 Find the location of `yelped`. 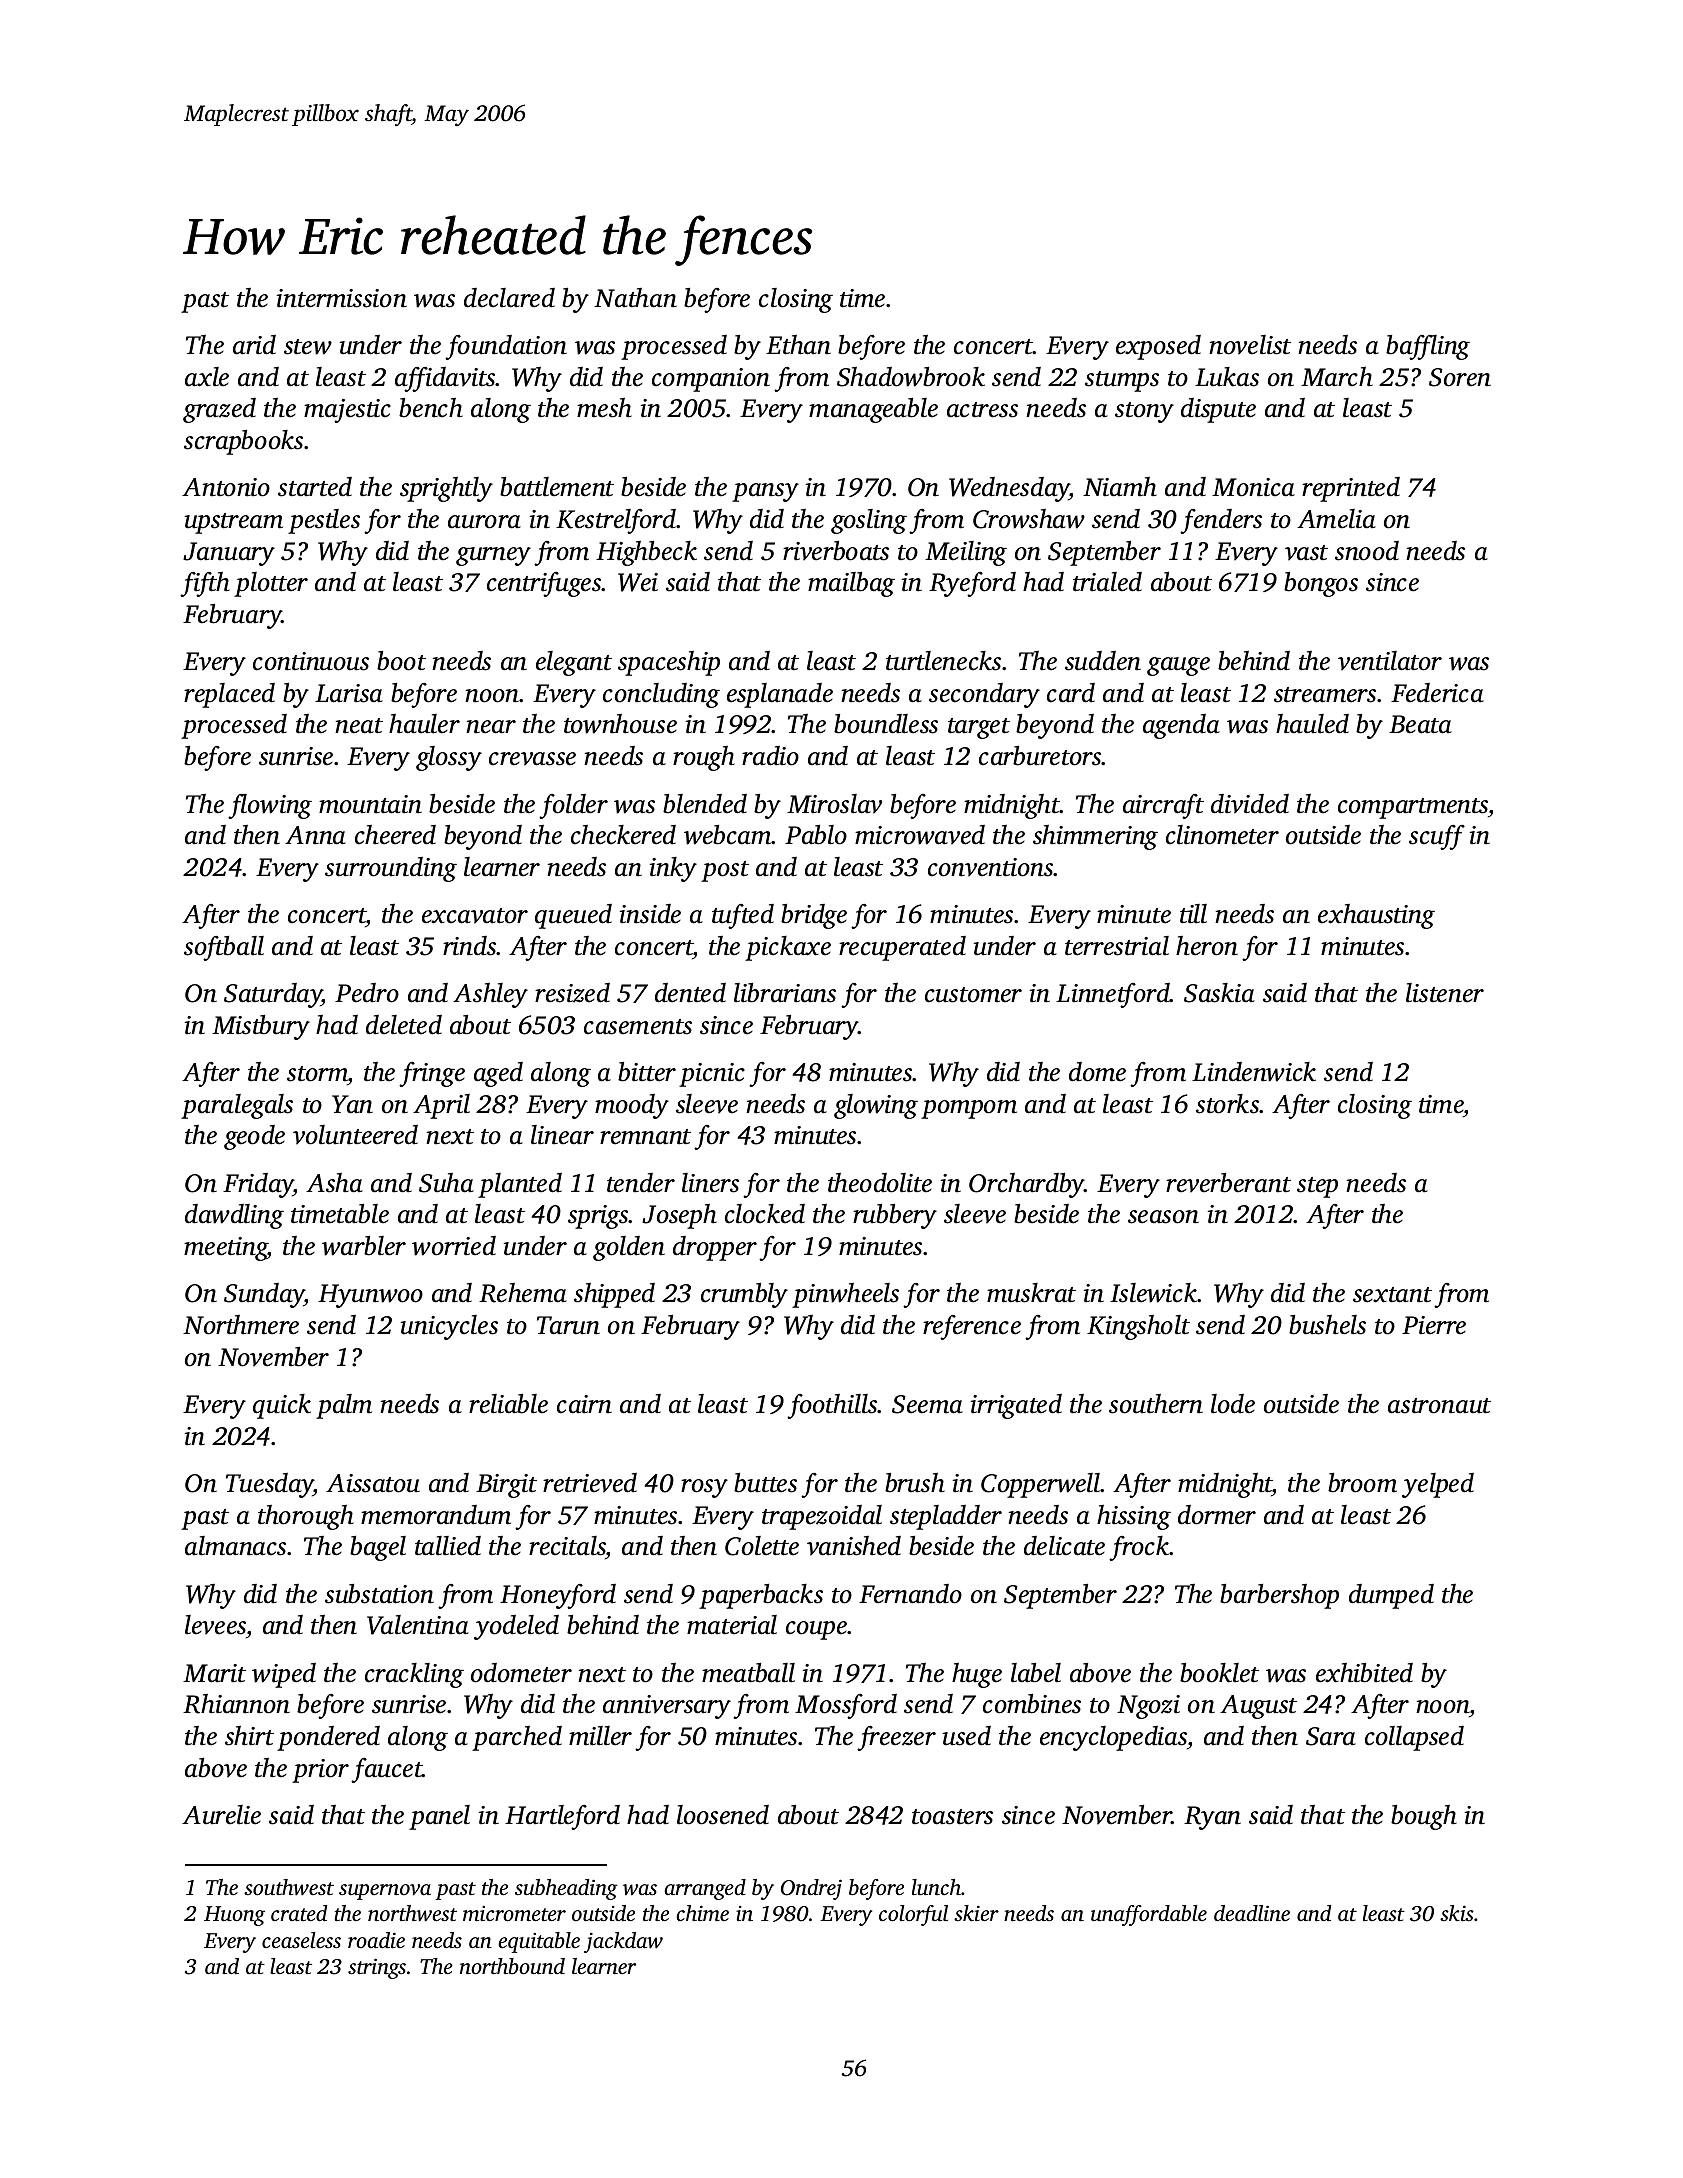

yelped is located at coordinates (1438, 1485).
